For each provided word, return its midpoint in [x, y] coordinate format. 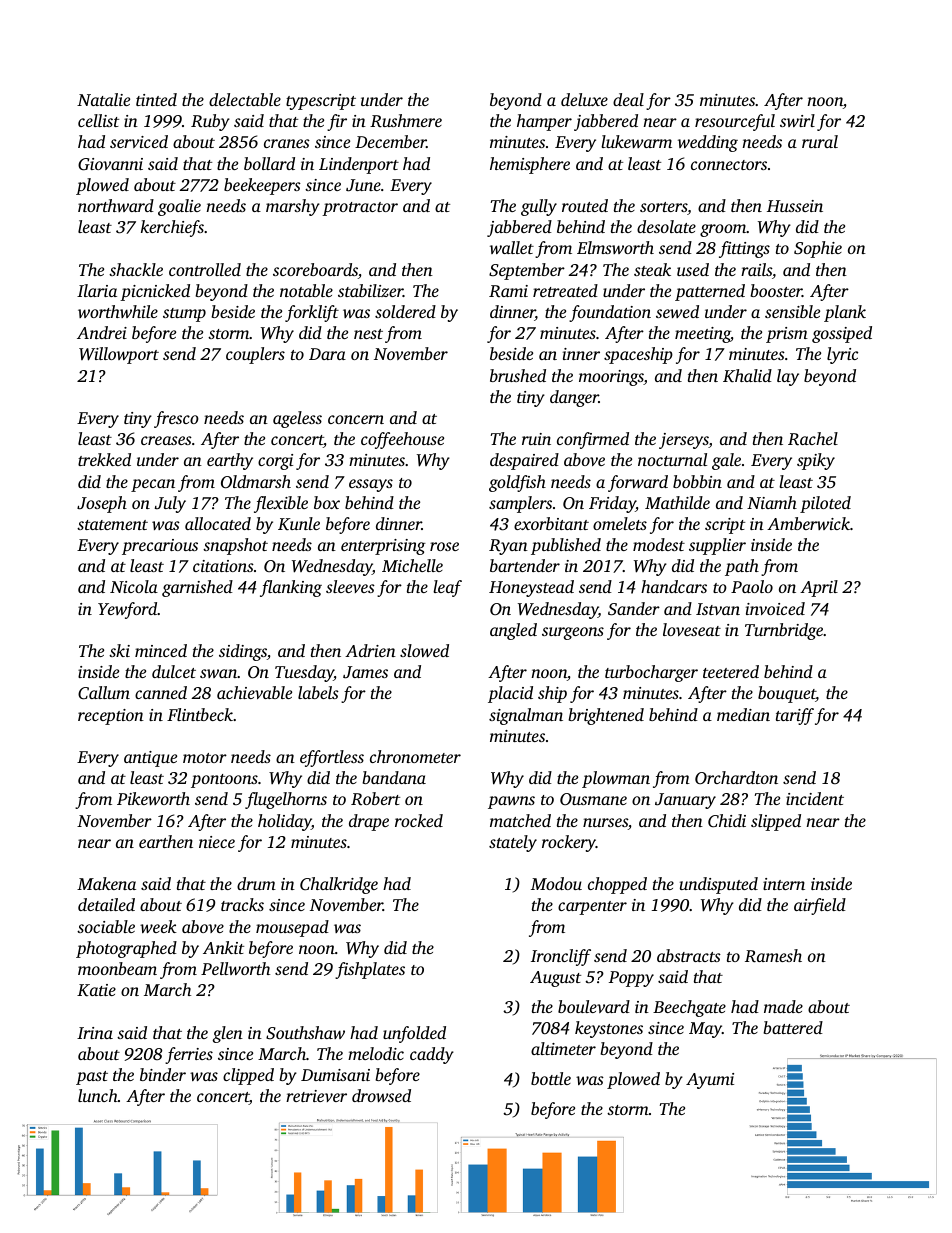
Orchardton [736, 777]
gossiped [842, 334]
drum [256, 883]
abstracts [689, 955]
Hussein [795, 206]
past [92, 1078]
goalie [179, 207]
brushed [518, 375]
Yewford [127, 610]
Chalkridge [339, 885]
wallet [512, 247]
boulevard [594, 1006]
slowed [424, 650]
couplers [255, 355]
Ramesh [773, 956]
